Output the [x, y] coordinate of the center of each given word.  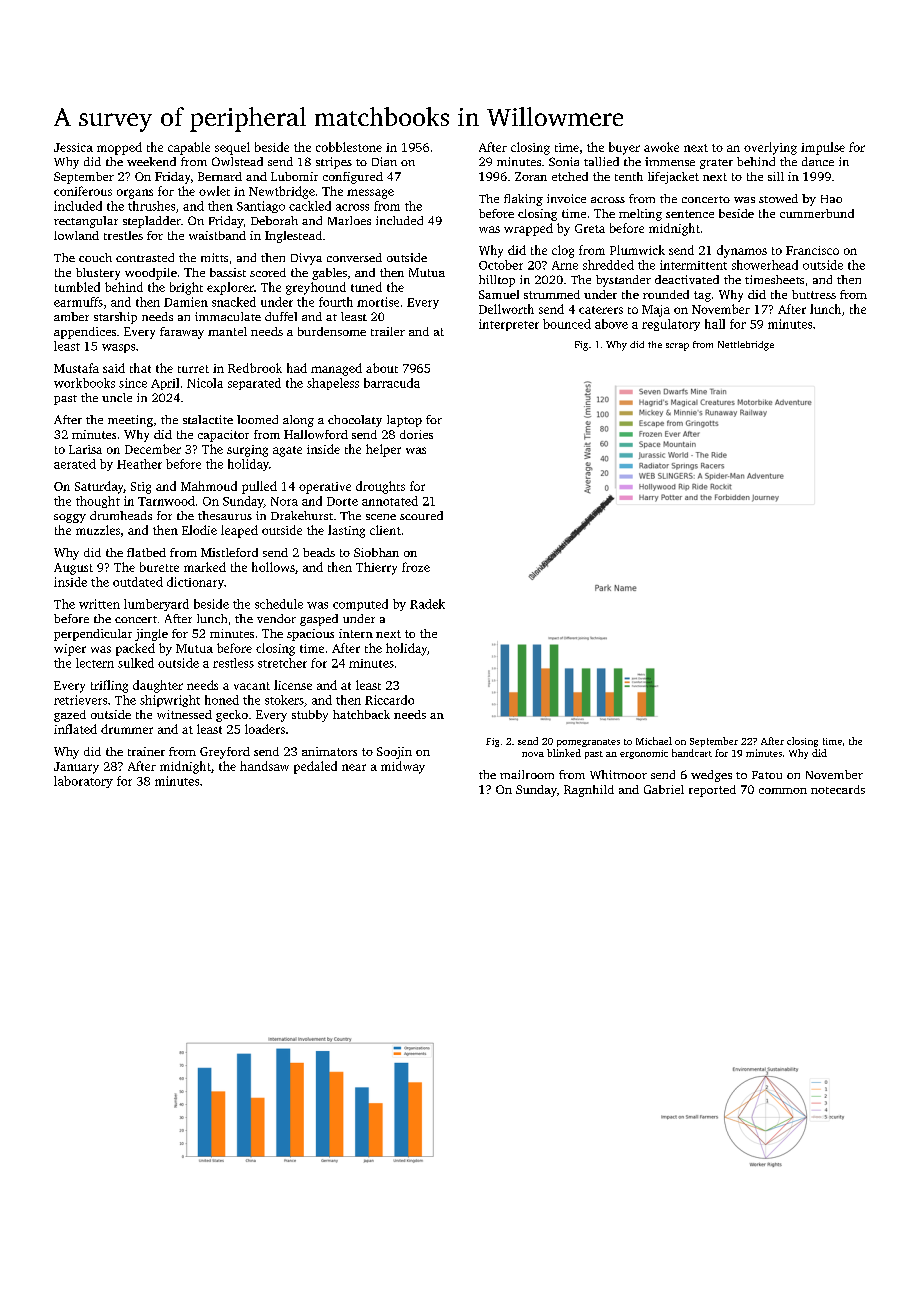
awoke [661, 147]
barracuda [392, 383]
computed [360, 605]
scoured [421, 515]
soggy [70, 518]
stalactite [208, 419]
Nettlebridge [746, 346]
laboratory [83, 782]
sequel [232, 148]
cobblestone [349, 147]
